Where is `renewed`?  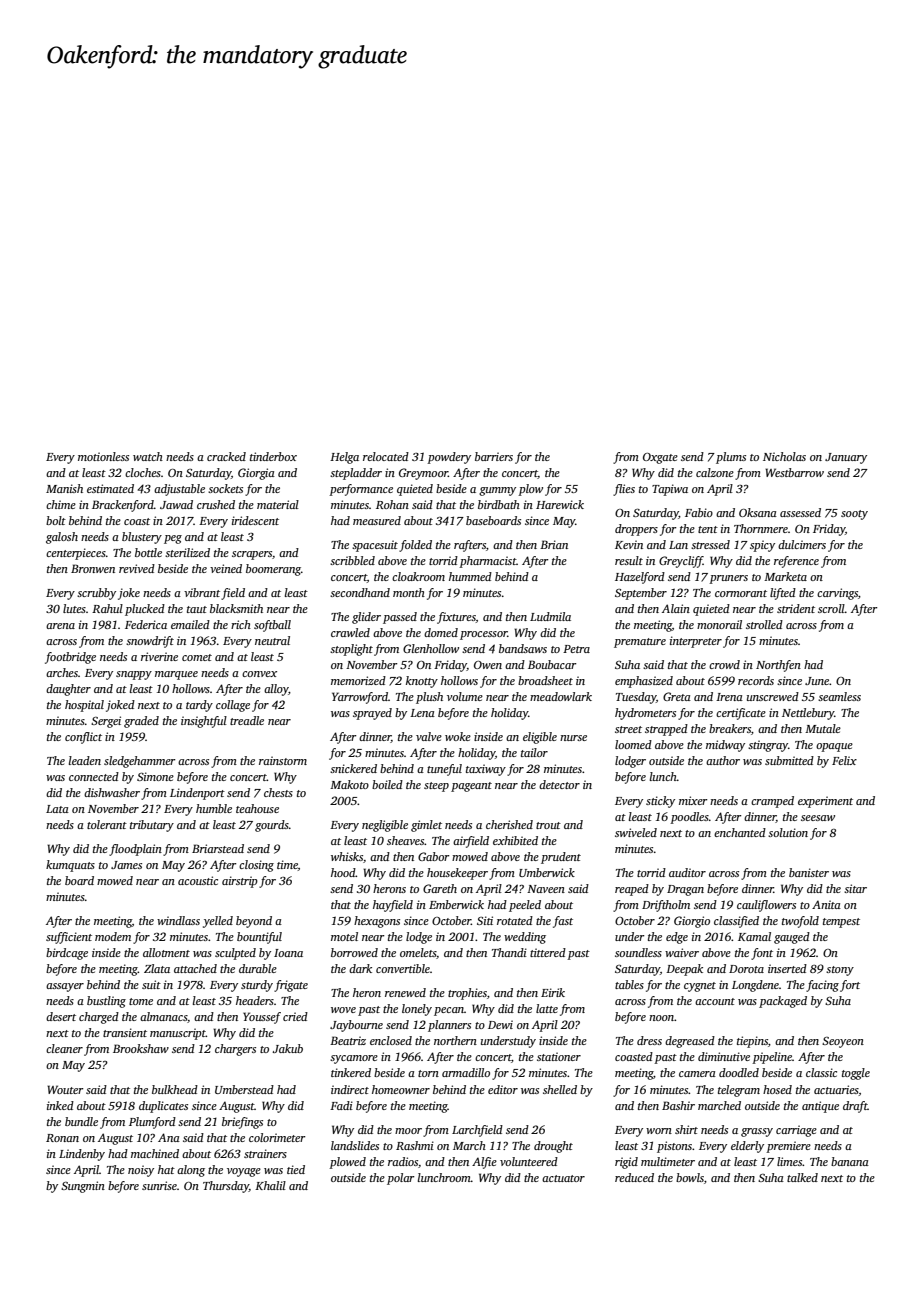 renewed is located at coordinates (405, 992).
